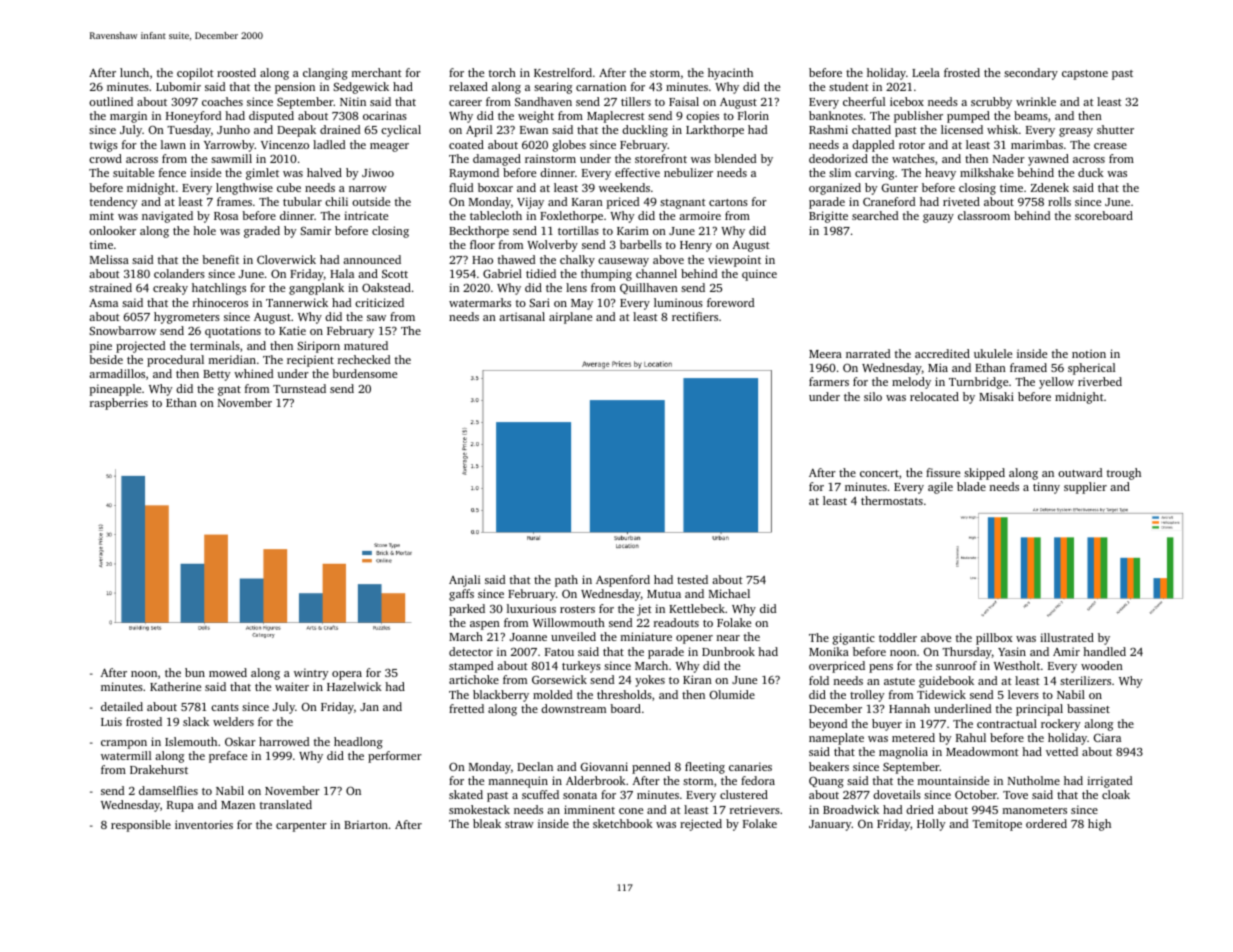 The height and width of the screenshot is (952, 1233). Describe the element at coordinates (217, 375) in the screenshot. I see `Betty` at that location.
